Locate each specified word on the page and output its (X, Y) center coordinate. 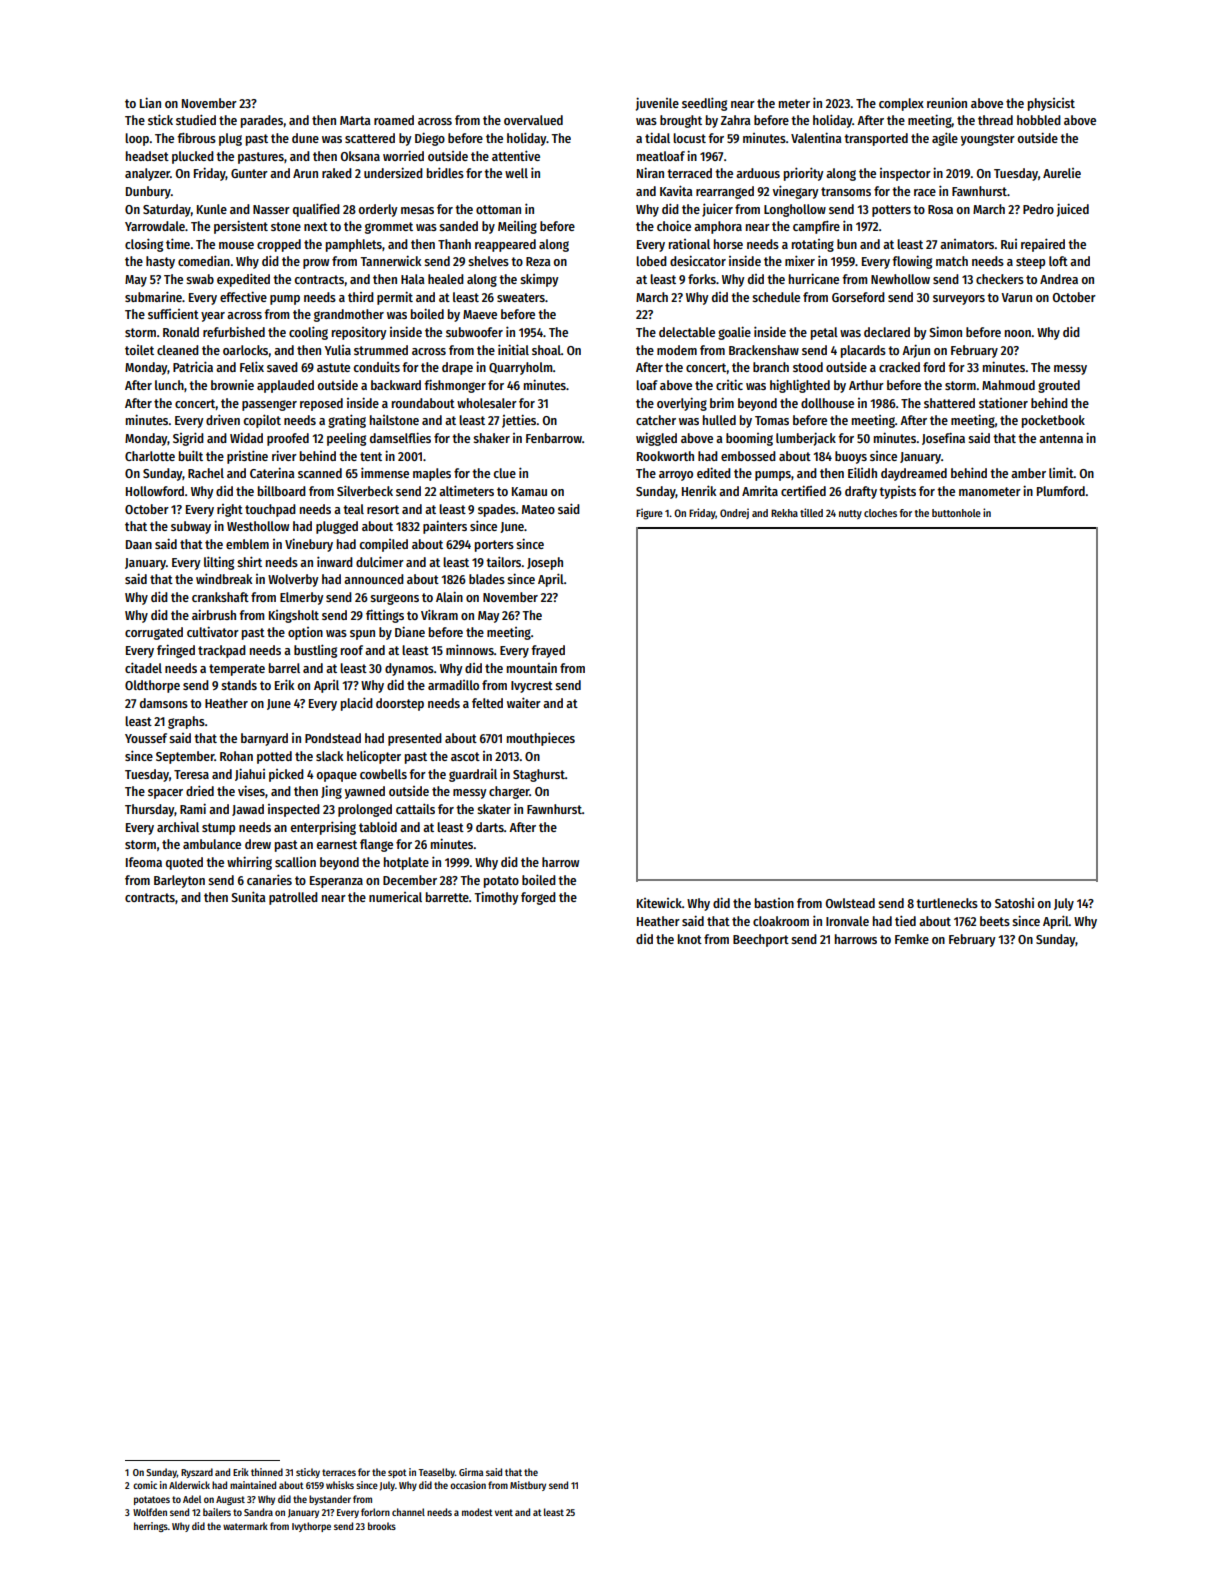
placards (863, 351)
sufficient (173, 314)
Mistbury (528, 1486)
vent (504, 1512)
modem (677, 350)
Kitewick (659, 903)
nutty (850, 514)
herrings (151, 1527)
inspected (294, 810)
